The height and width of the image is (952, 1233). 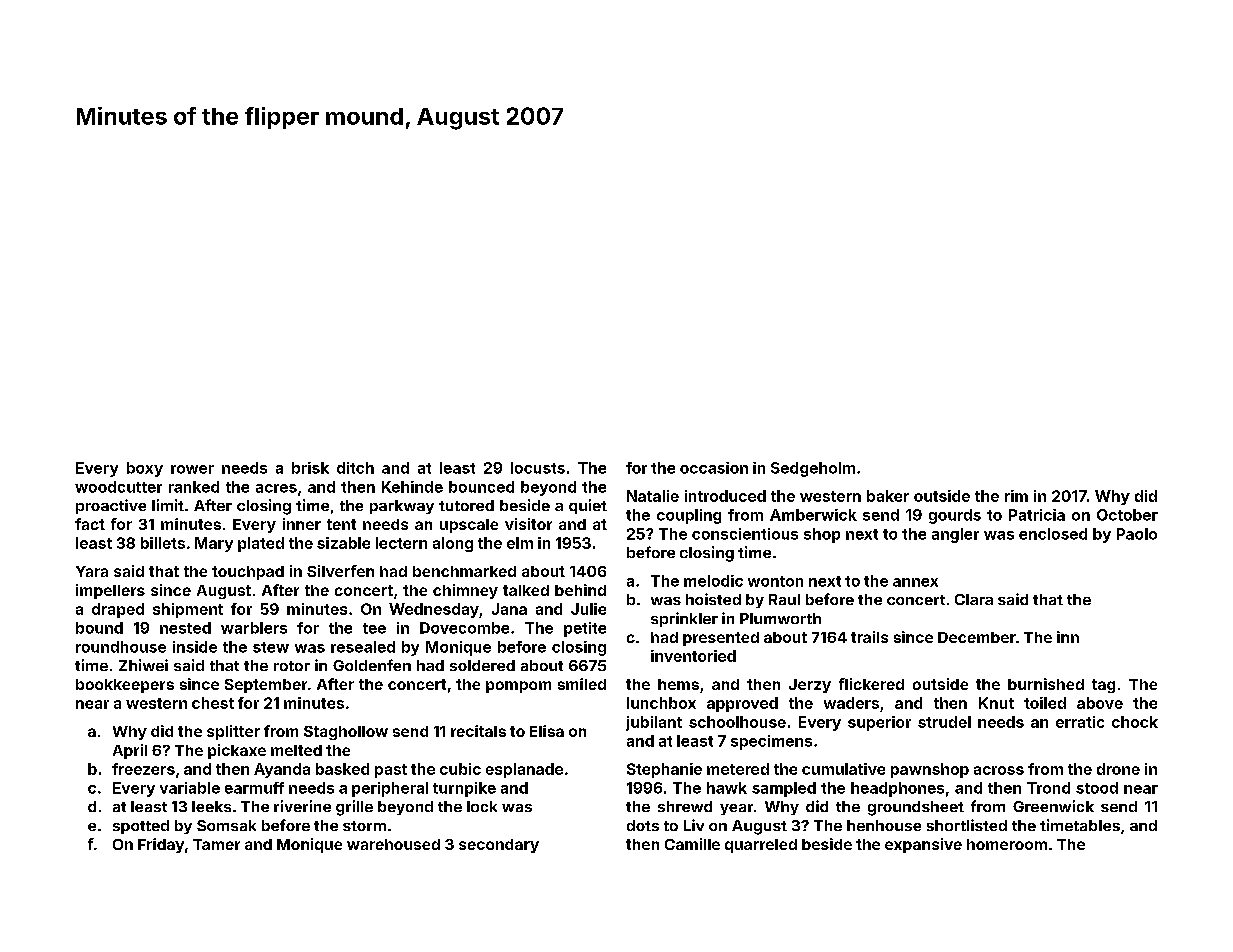 What do you see at coordinates (974, 599) in the image?
I see `Clara` at bounding box center [974, 599].
